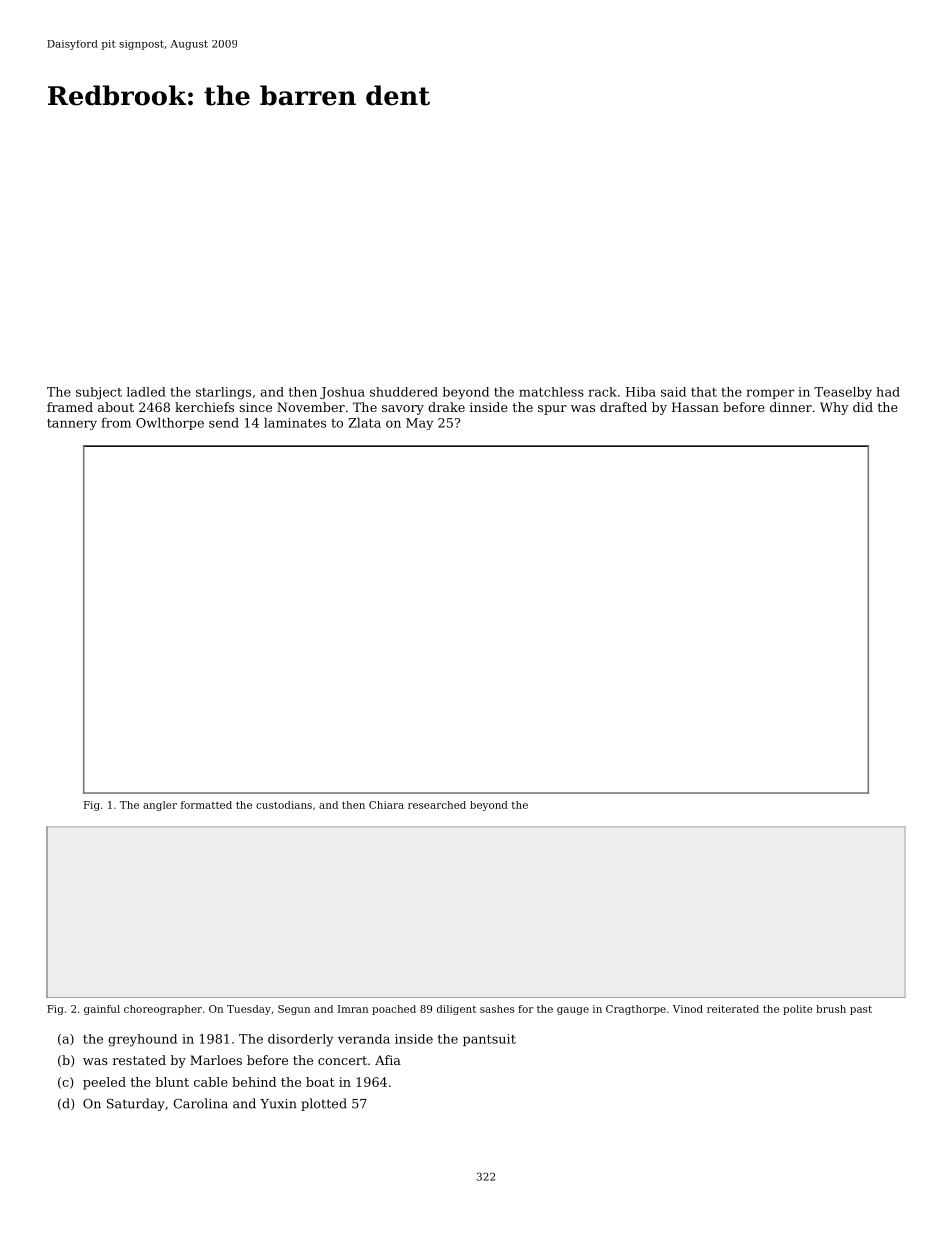 Image resolution: width=952 pixels, height=1233 pixels. Describe the element at coordinates (834, 408) in the image. I see `Why` at that location.
